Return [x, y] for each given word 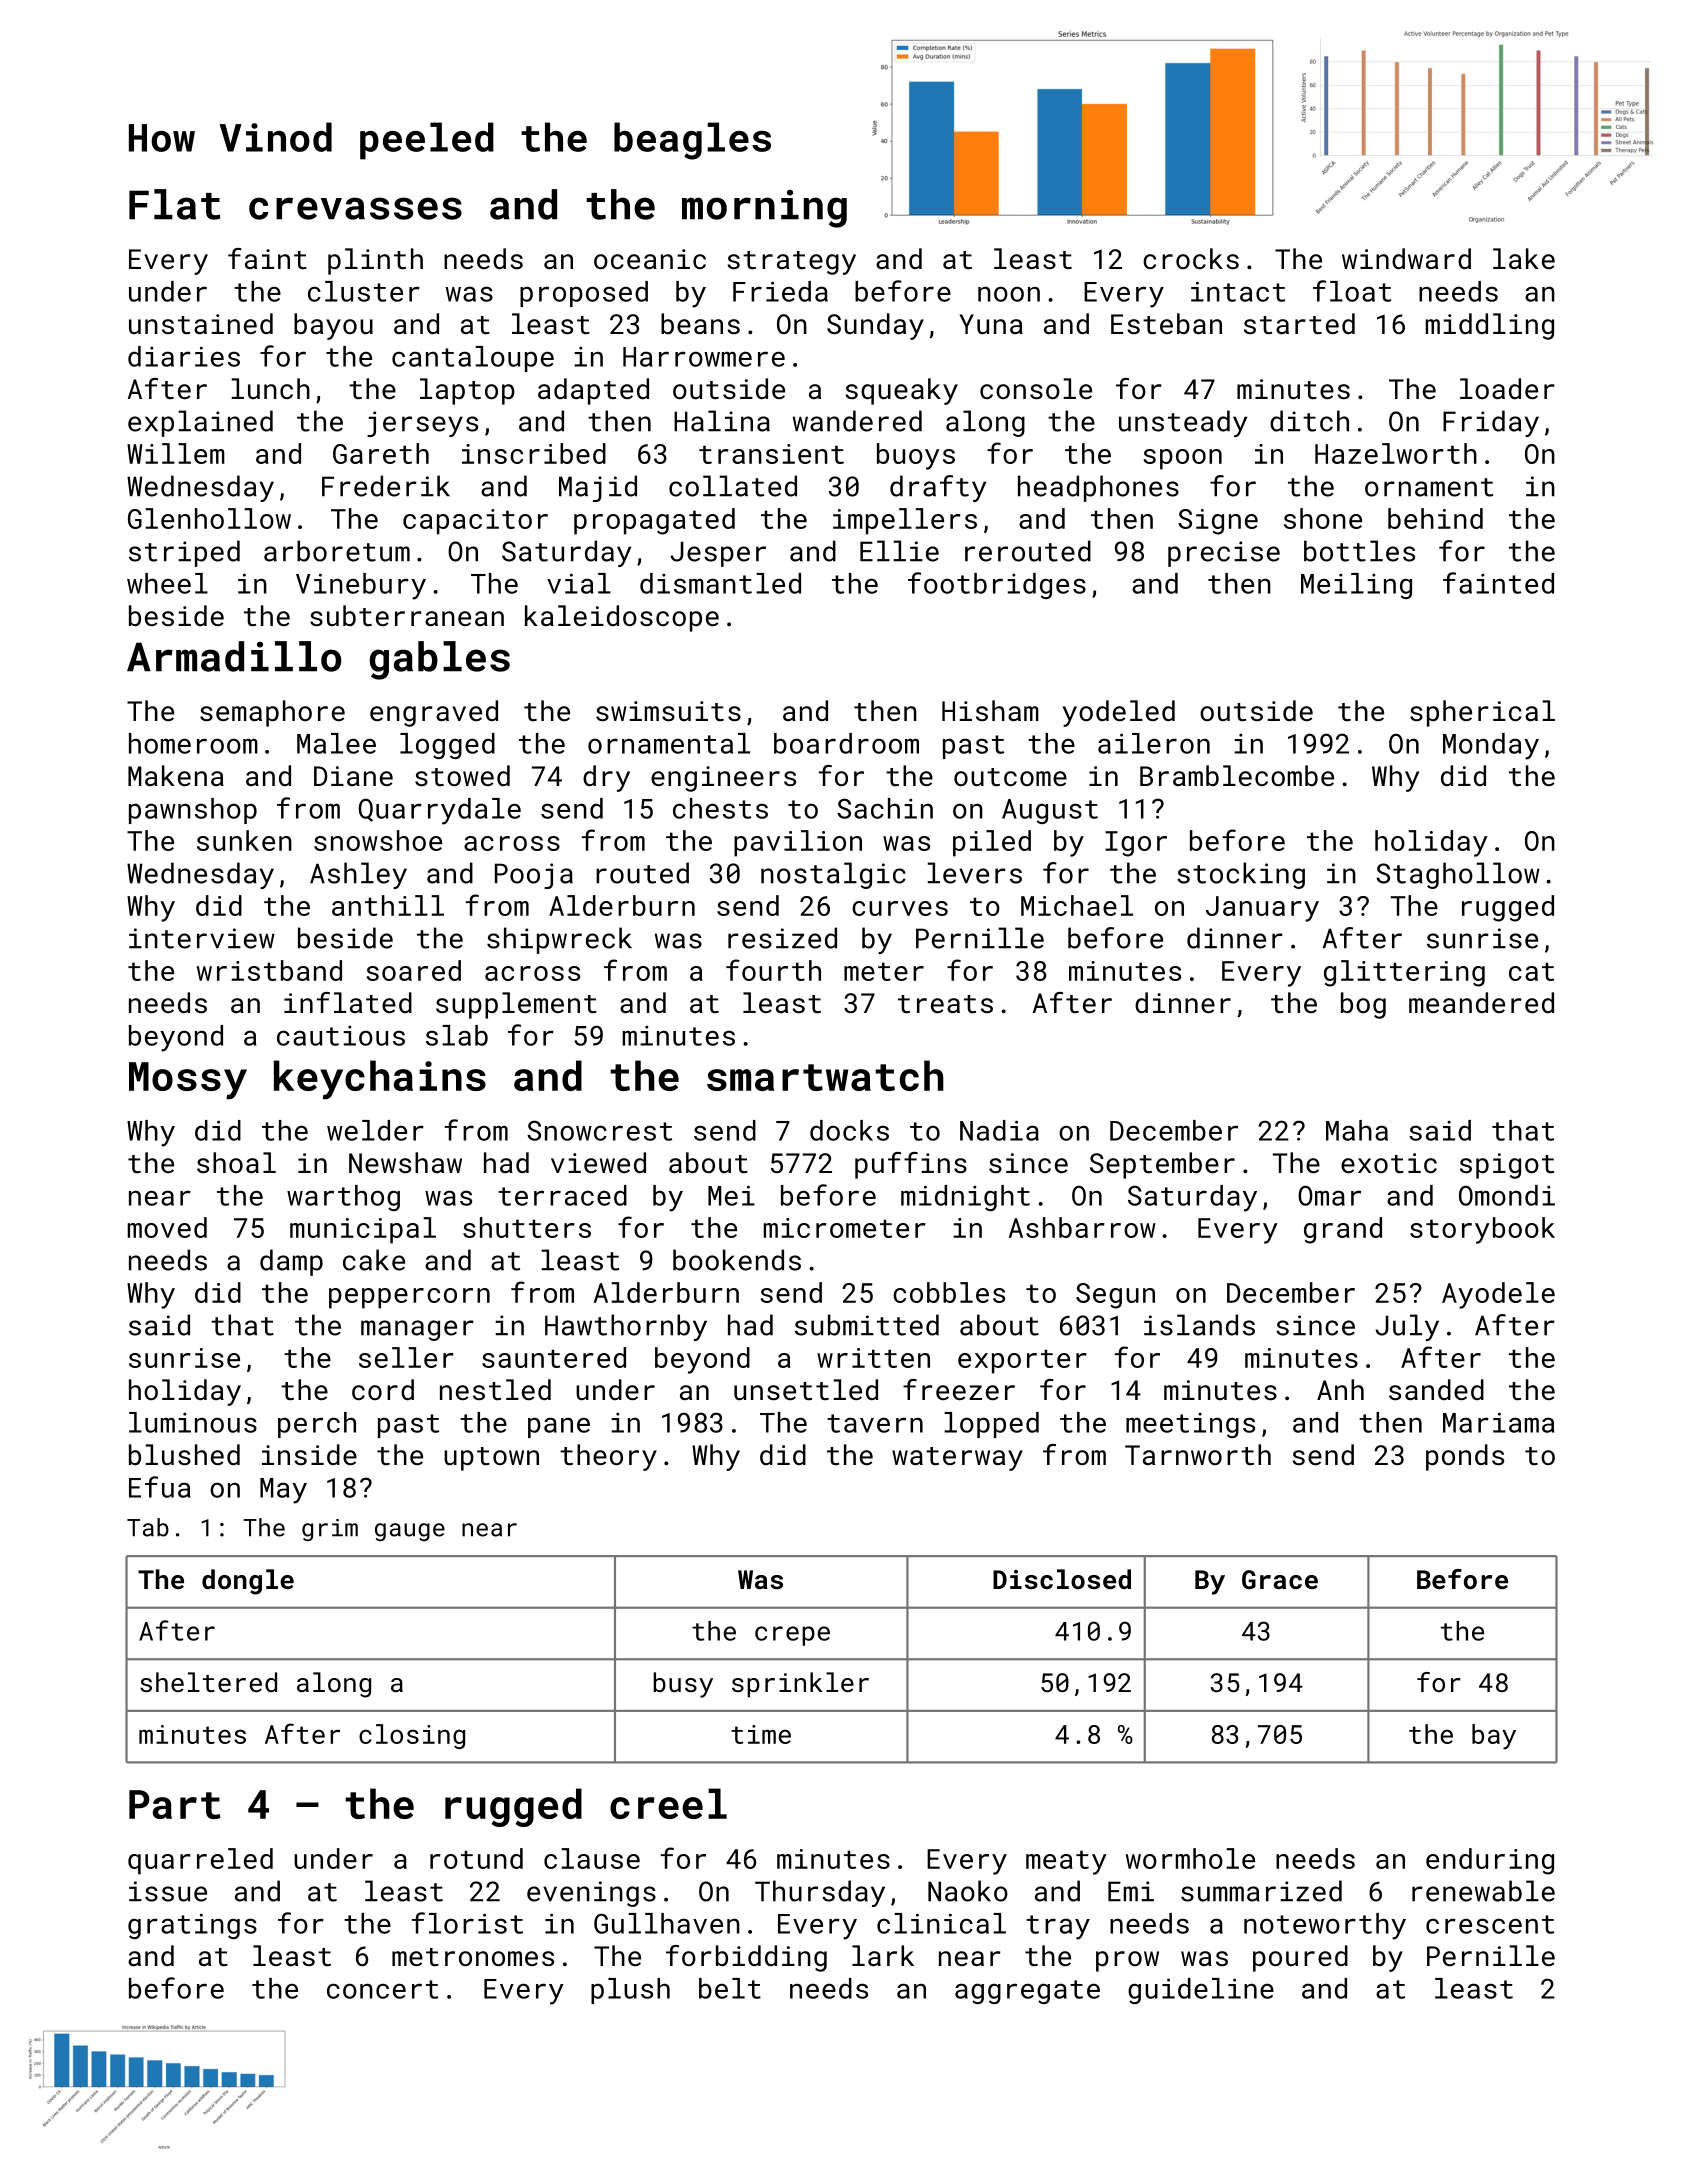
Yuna [991, 324]
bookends [737, 1260]
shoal [236, 1162]
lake [1524, 258]
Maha [1357, 1130]
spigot [1507, 1166]
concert [382, 1989]
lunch [270, 388]
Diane [353, 776]
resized [782, 938]
